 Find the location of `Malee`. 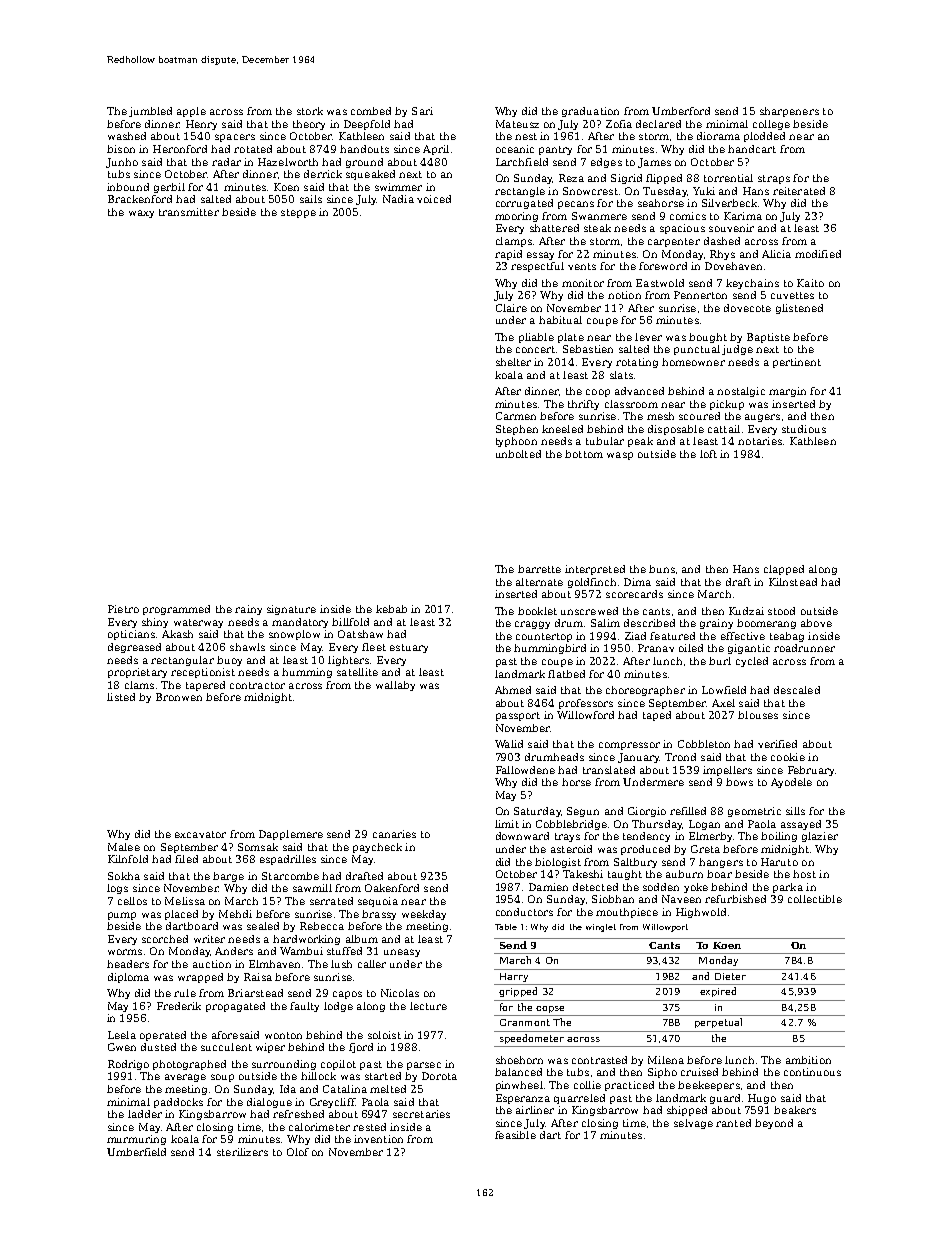

Malee is located at coordinates (124, 847).
